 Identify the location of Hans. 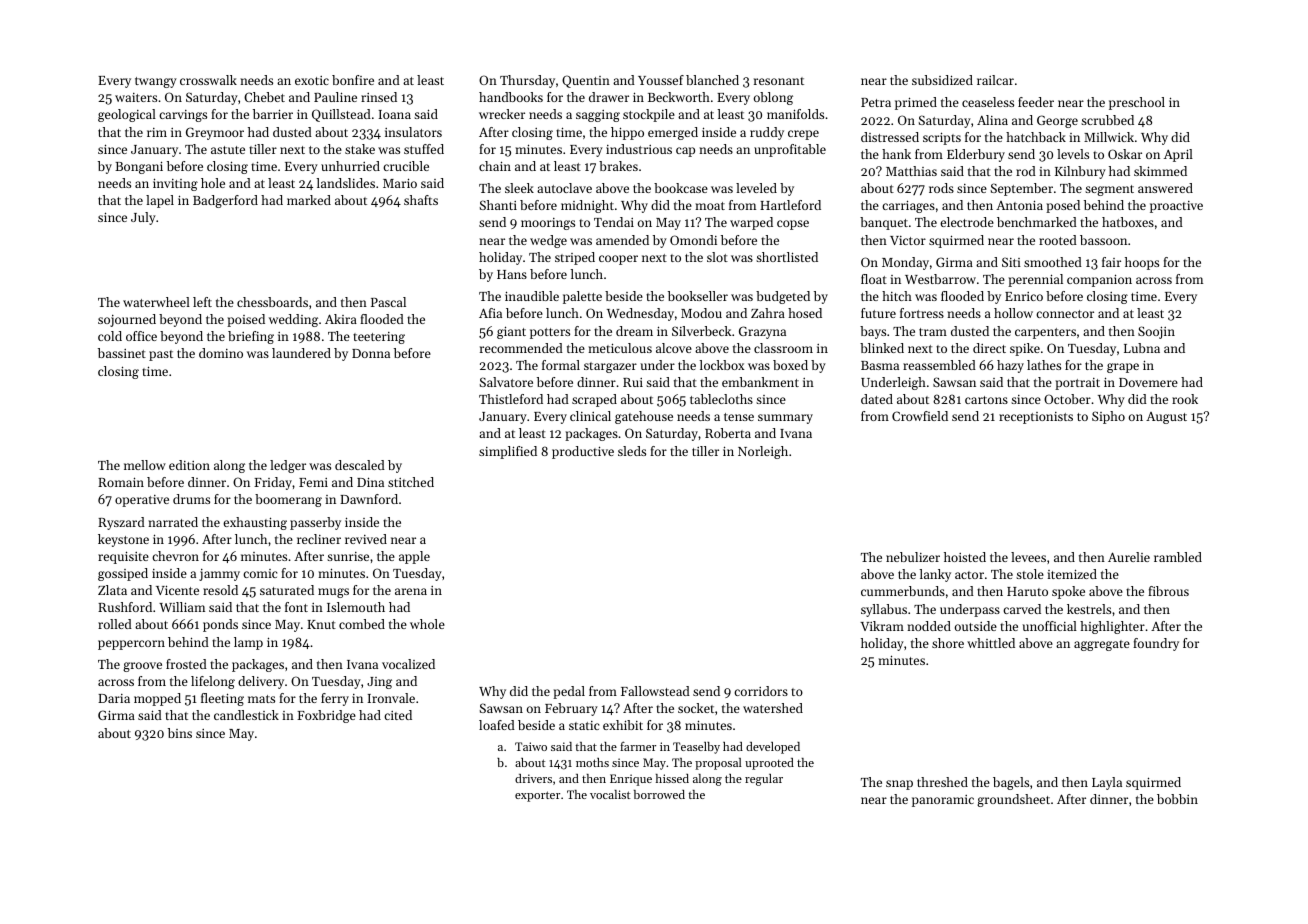
(512, 274).
